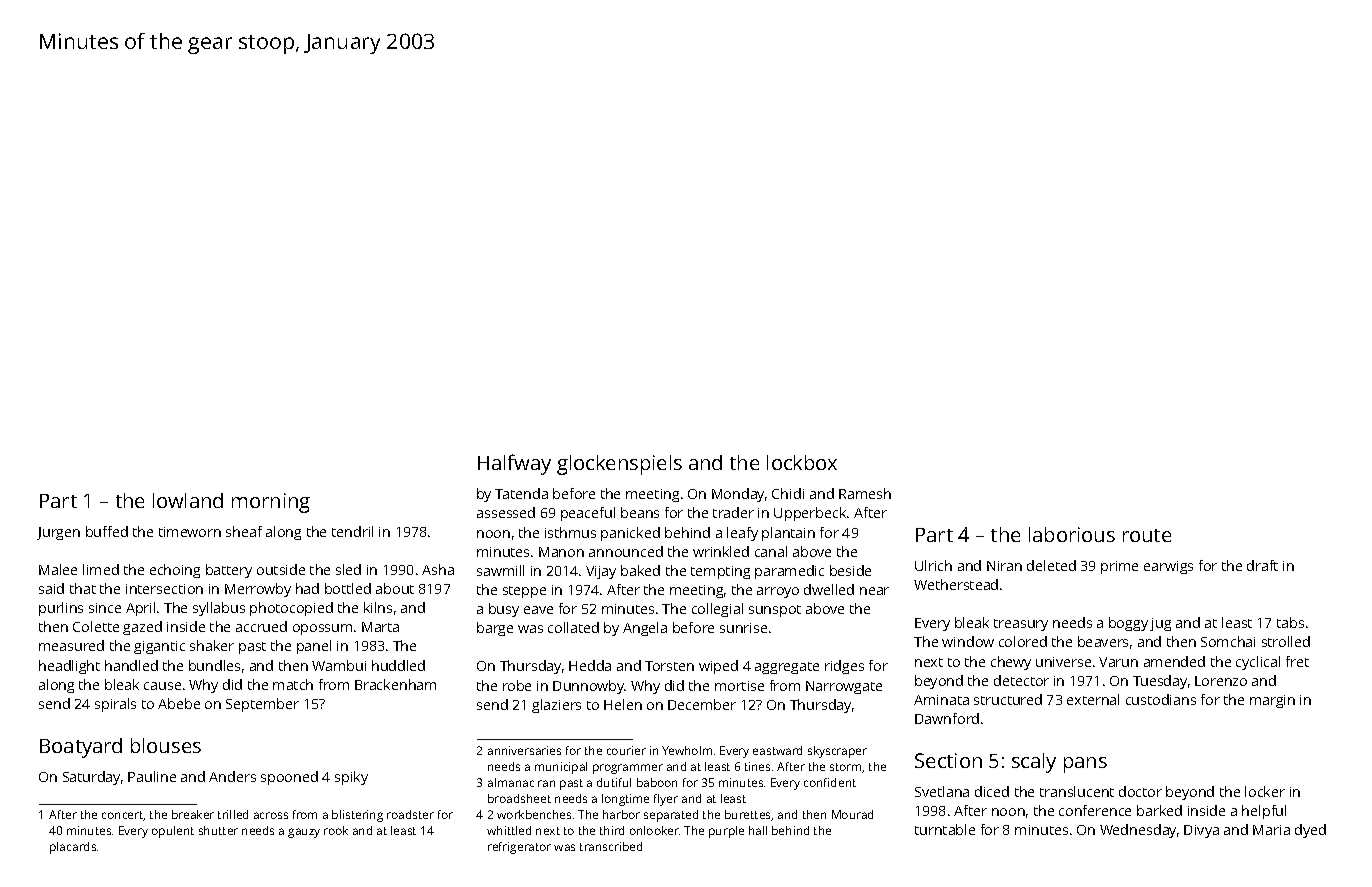 The width and height of the page is (1372, 887). Describe the element at coordinates (162, 686) in the page. I see `cause` at that location.
